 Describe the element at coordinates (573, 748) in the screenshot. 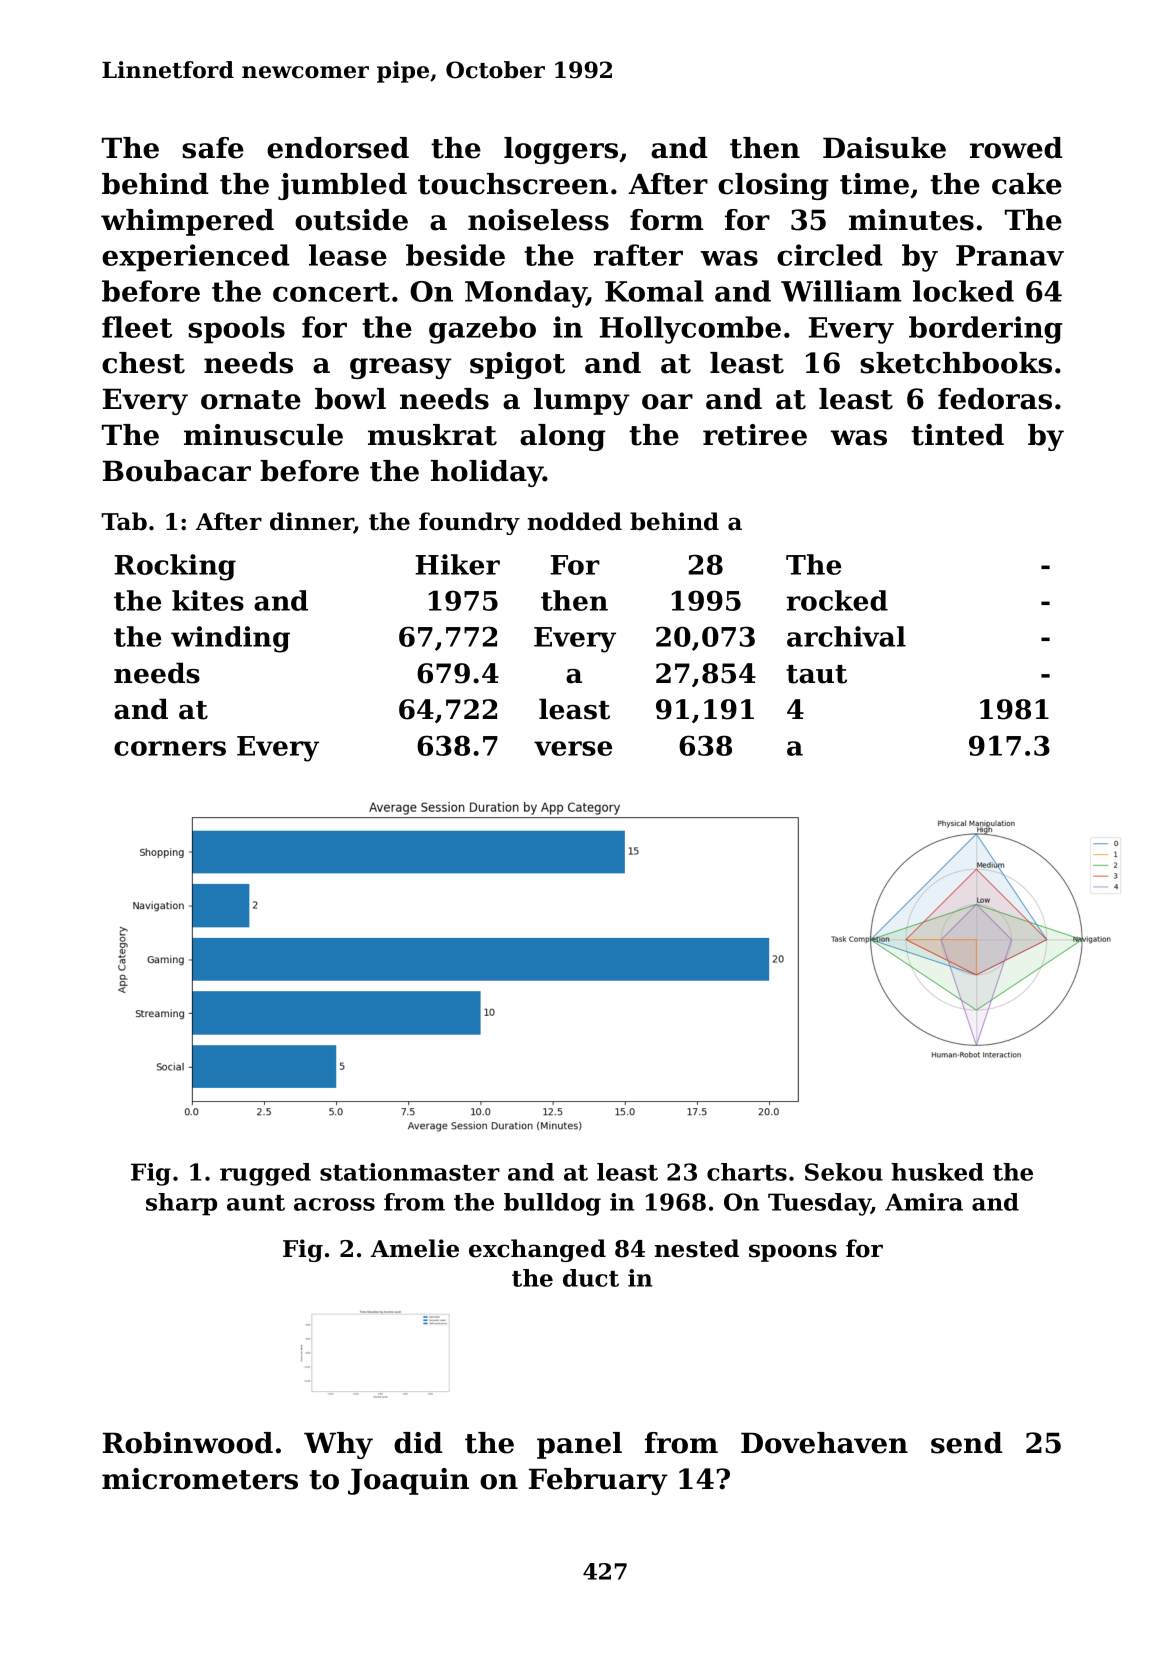

I see `verse` at that location.
